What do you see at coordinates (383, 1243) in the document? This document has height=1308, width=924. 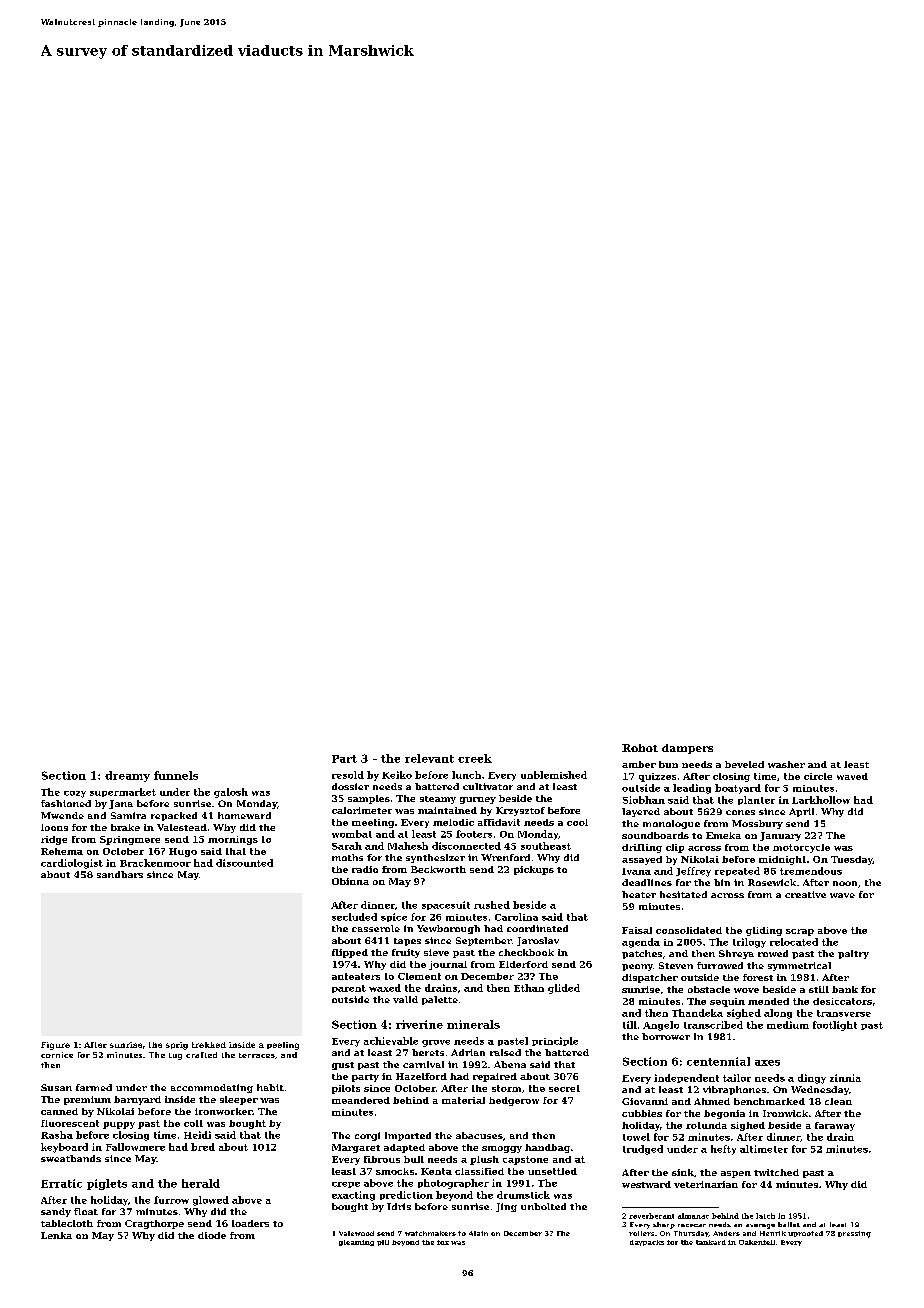 I see `pill` at bounding box center [383, 1243].
